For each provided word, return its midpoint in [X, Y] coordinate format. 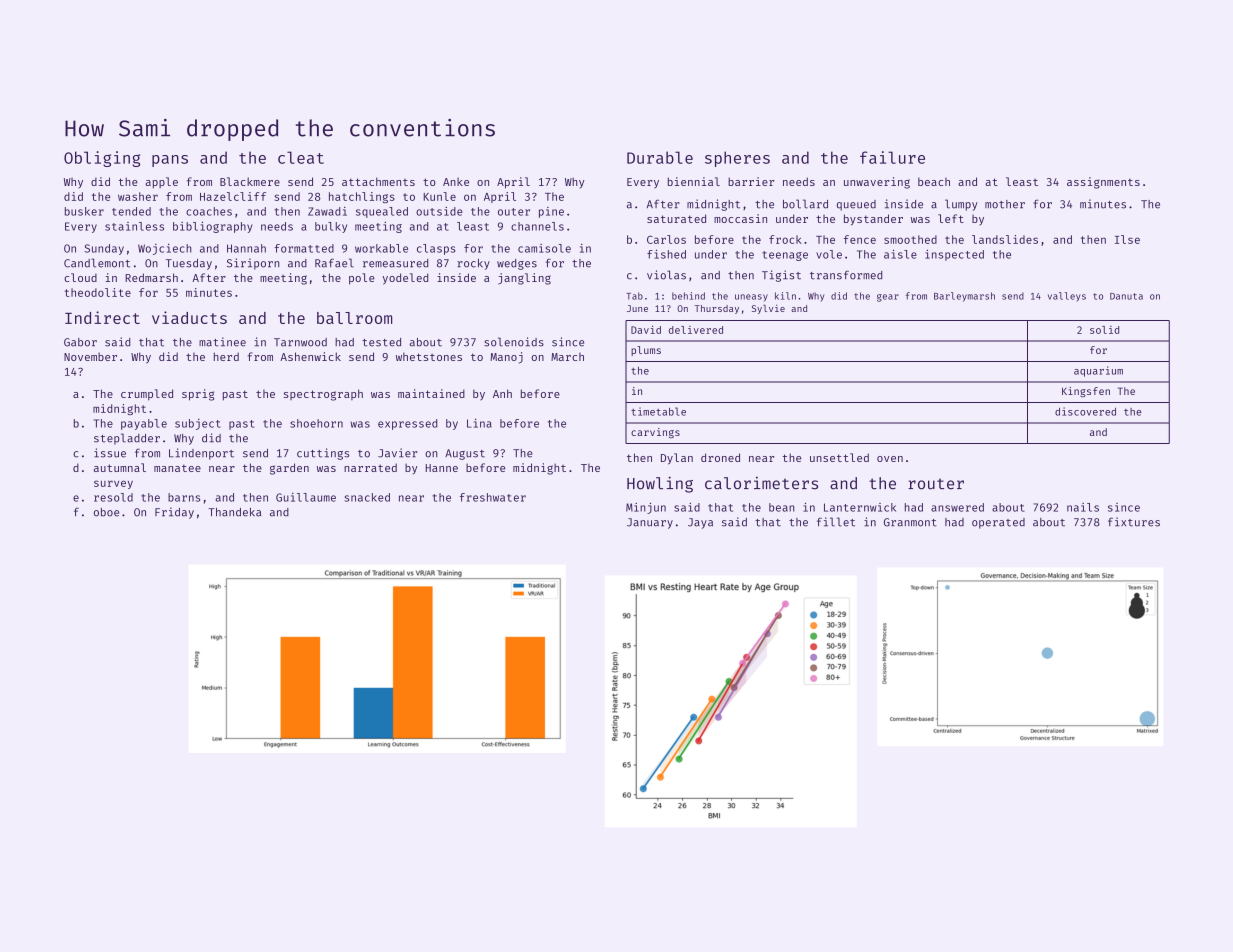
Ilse [1127, 239]
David [646, 329]
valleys [1067, 297]
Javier [397, 453]
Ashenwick [310, 356]
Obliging [102, 159]
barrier [751, 181]
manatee [177, 468]
